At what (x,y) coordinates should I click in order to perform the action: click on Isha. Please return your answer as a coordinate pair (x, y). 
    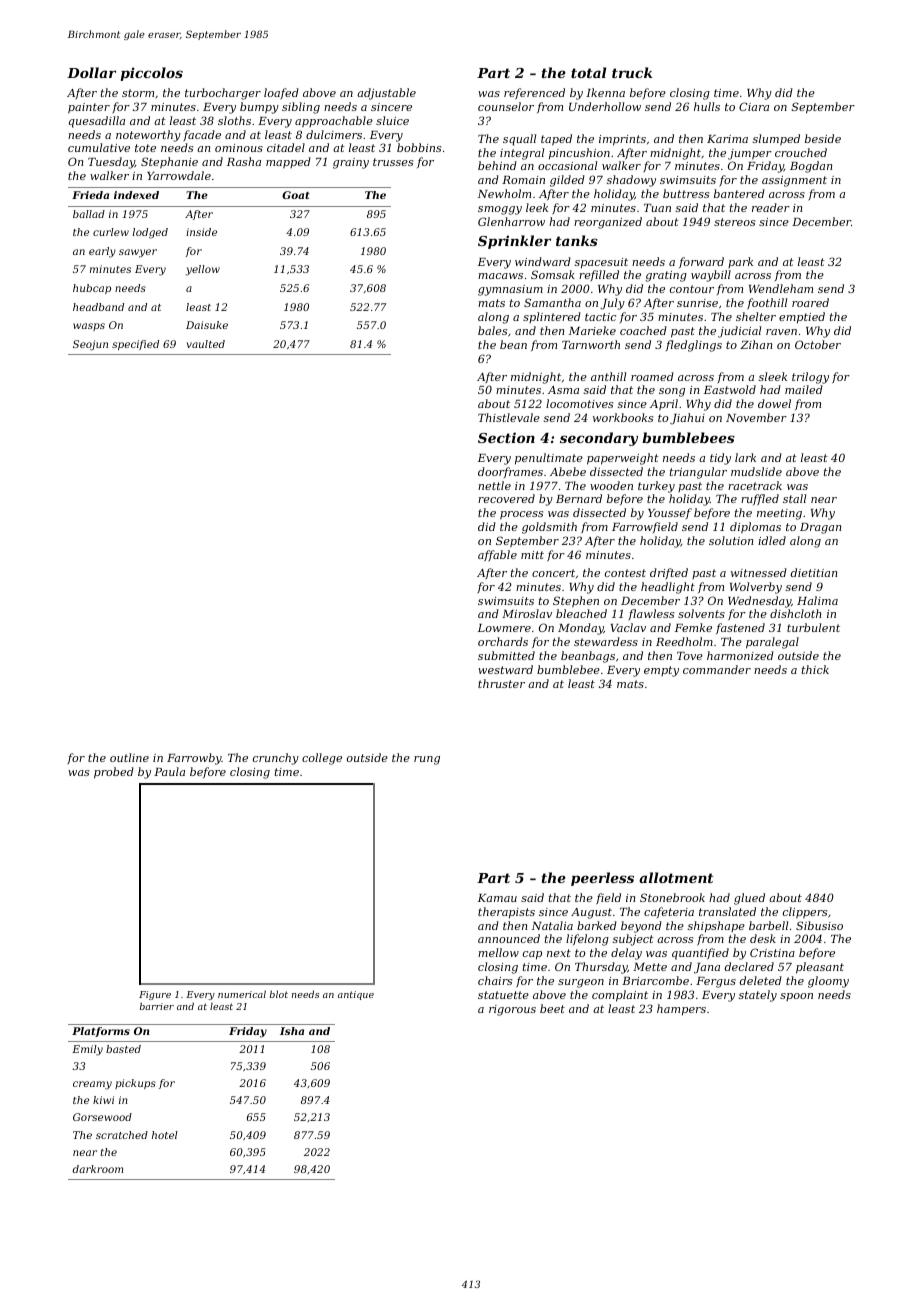
    Looking at the image, I should click on (292, 1031).
